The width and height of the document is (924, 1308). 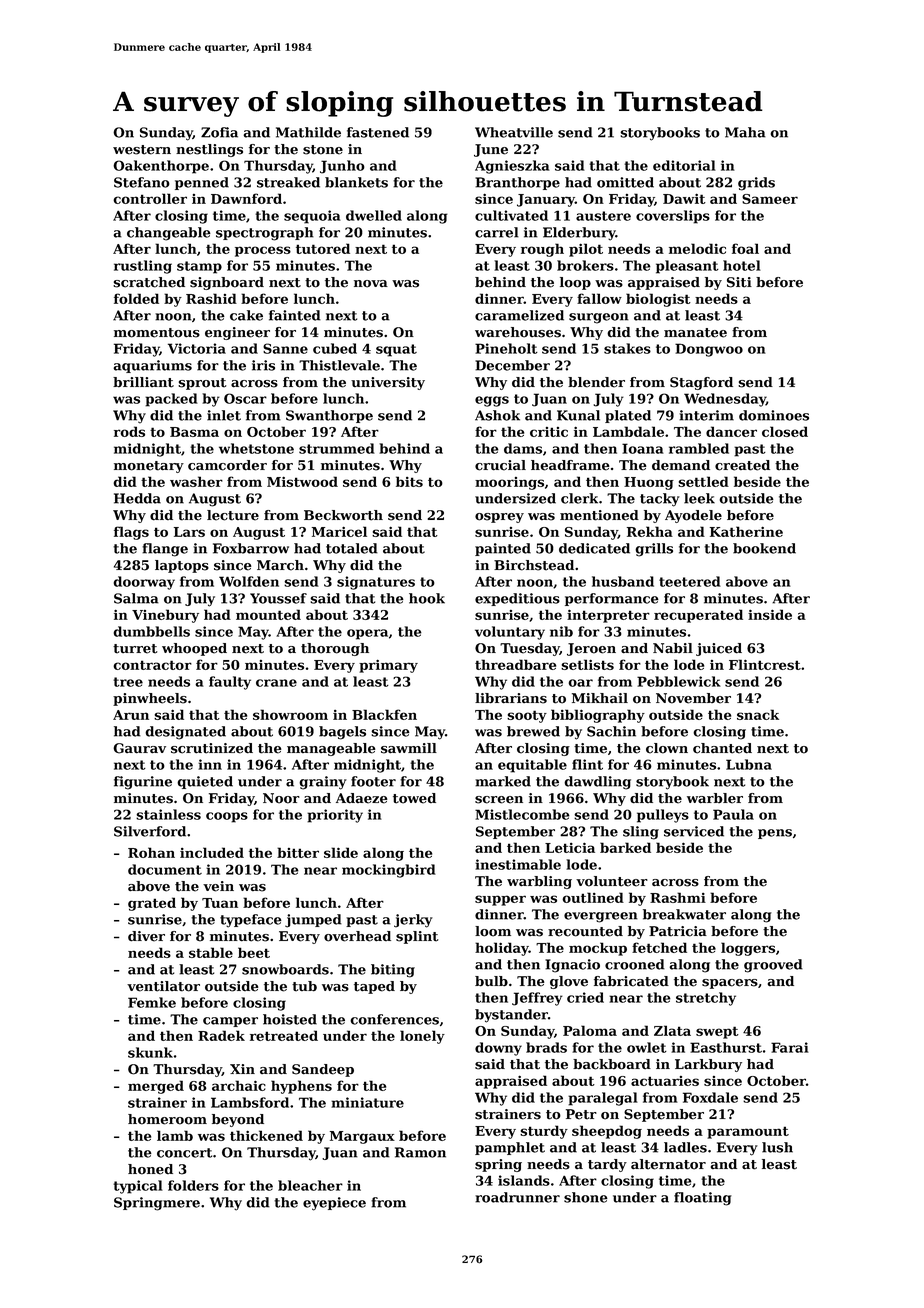 I want to click on editorial, so click(x=684, y=165).
